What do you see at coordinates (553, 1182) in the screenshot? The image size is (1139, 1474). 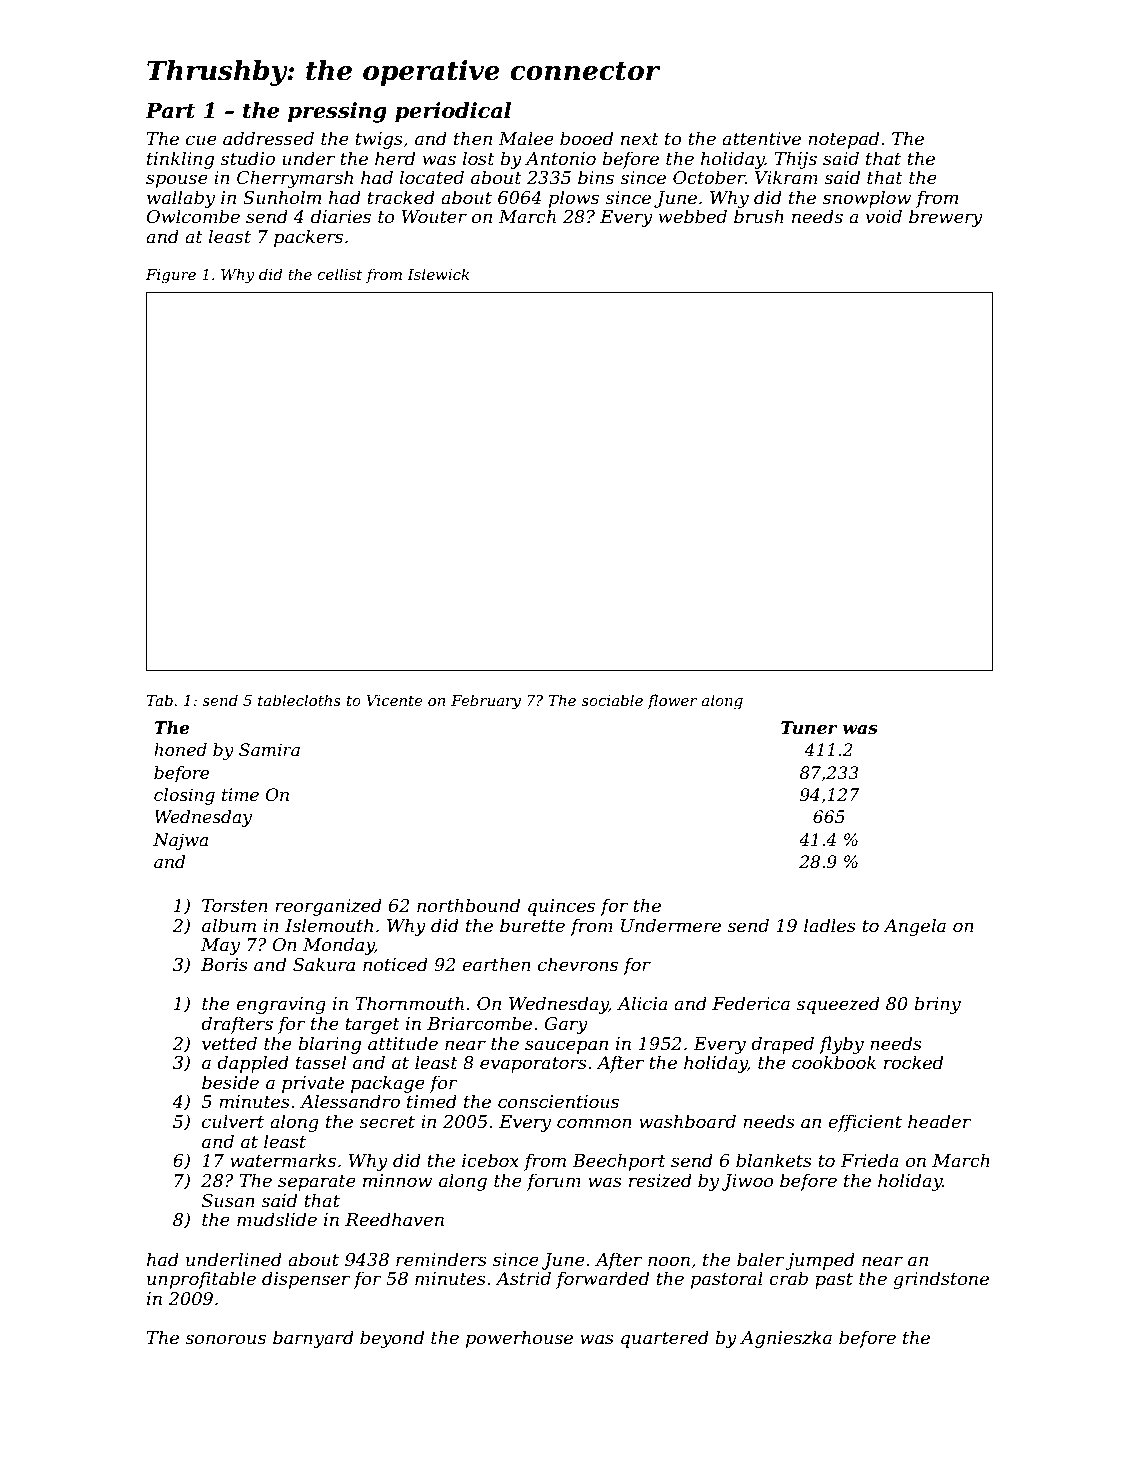 I see `forum` at bounding box center [553, 1182].
